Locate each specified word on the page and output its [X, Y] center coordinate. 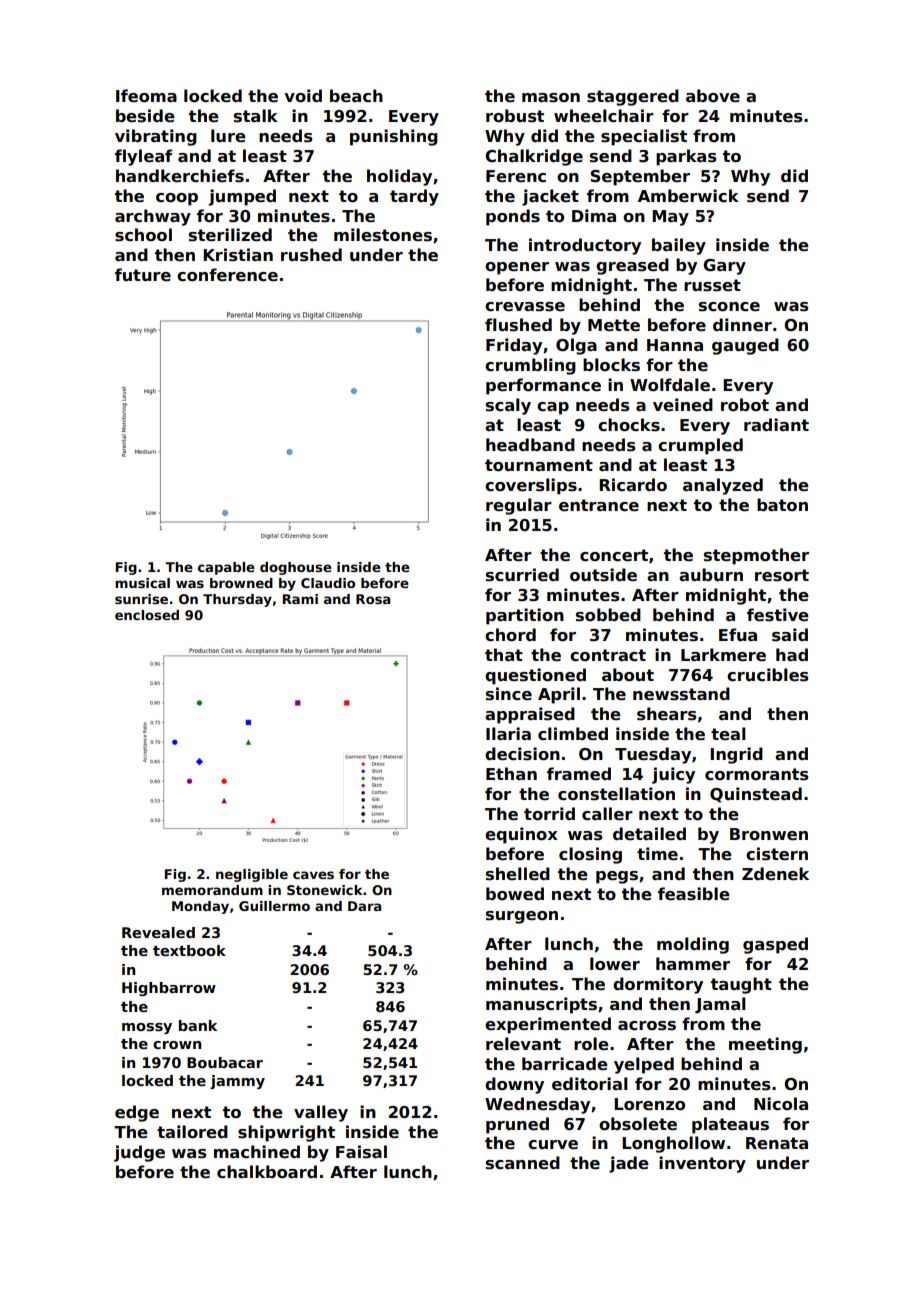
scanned [523, 1163]
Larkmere [723, 655]
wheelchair [604, 116]
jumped [242, 197]
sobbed [608, 615]
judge [139, 1153]
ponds [513, 217]
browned [241, 583]
